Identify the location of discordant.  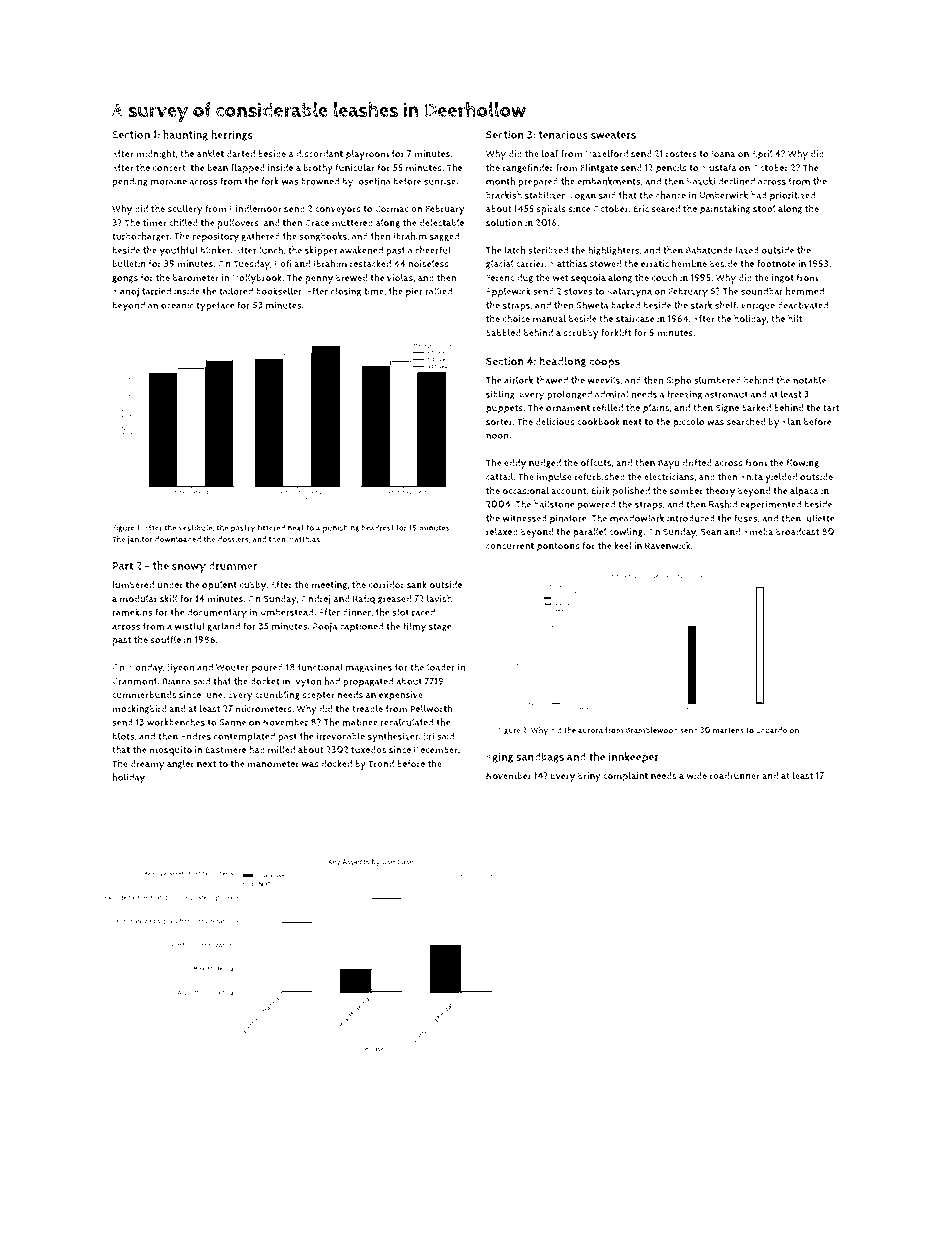
(319, 154).
